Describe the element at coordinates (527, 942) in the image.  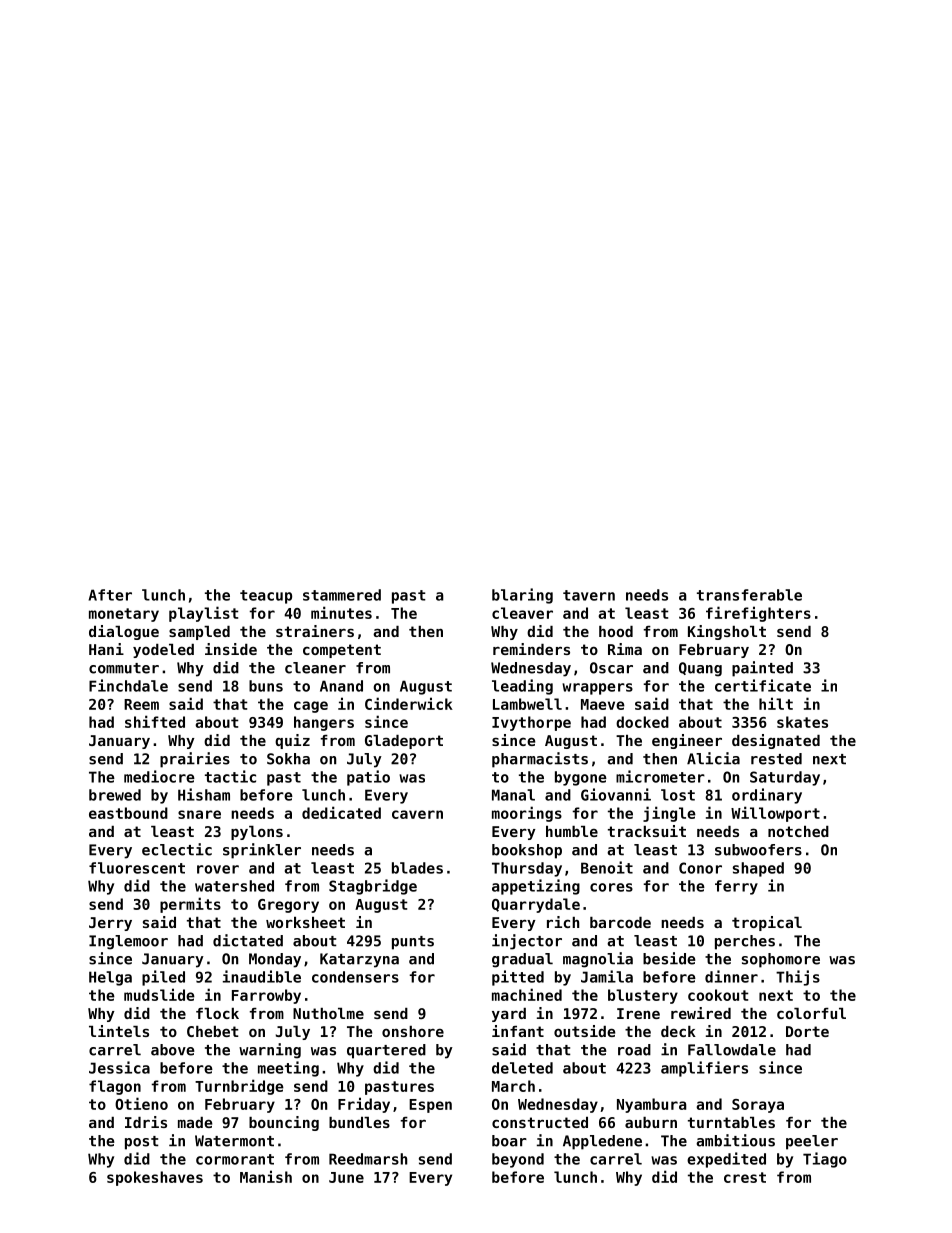
I see `injector` at that location.
